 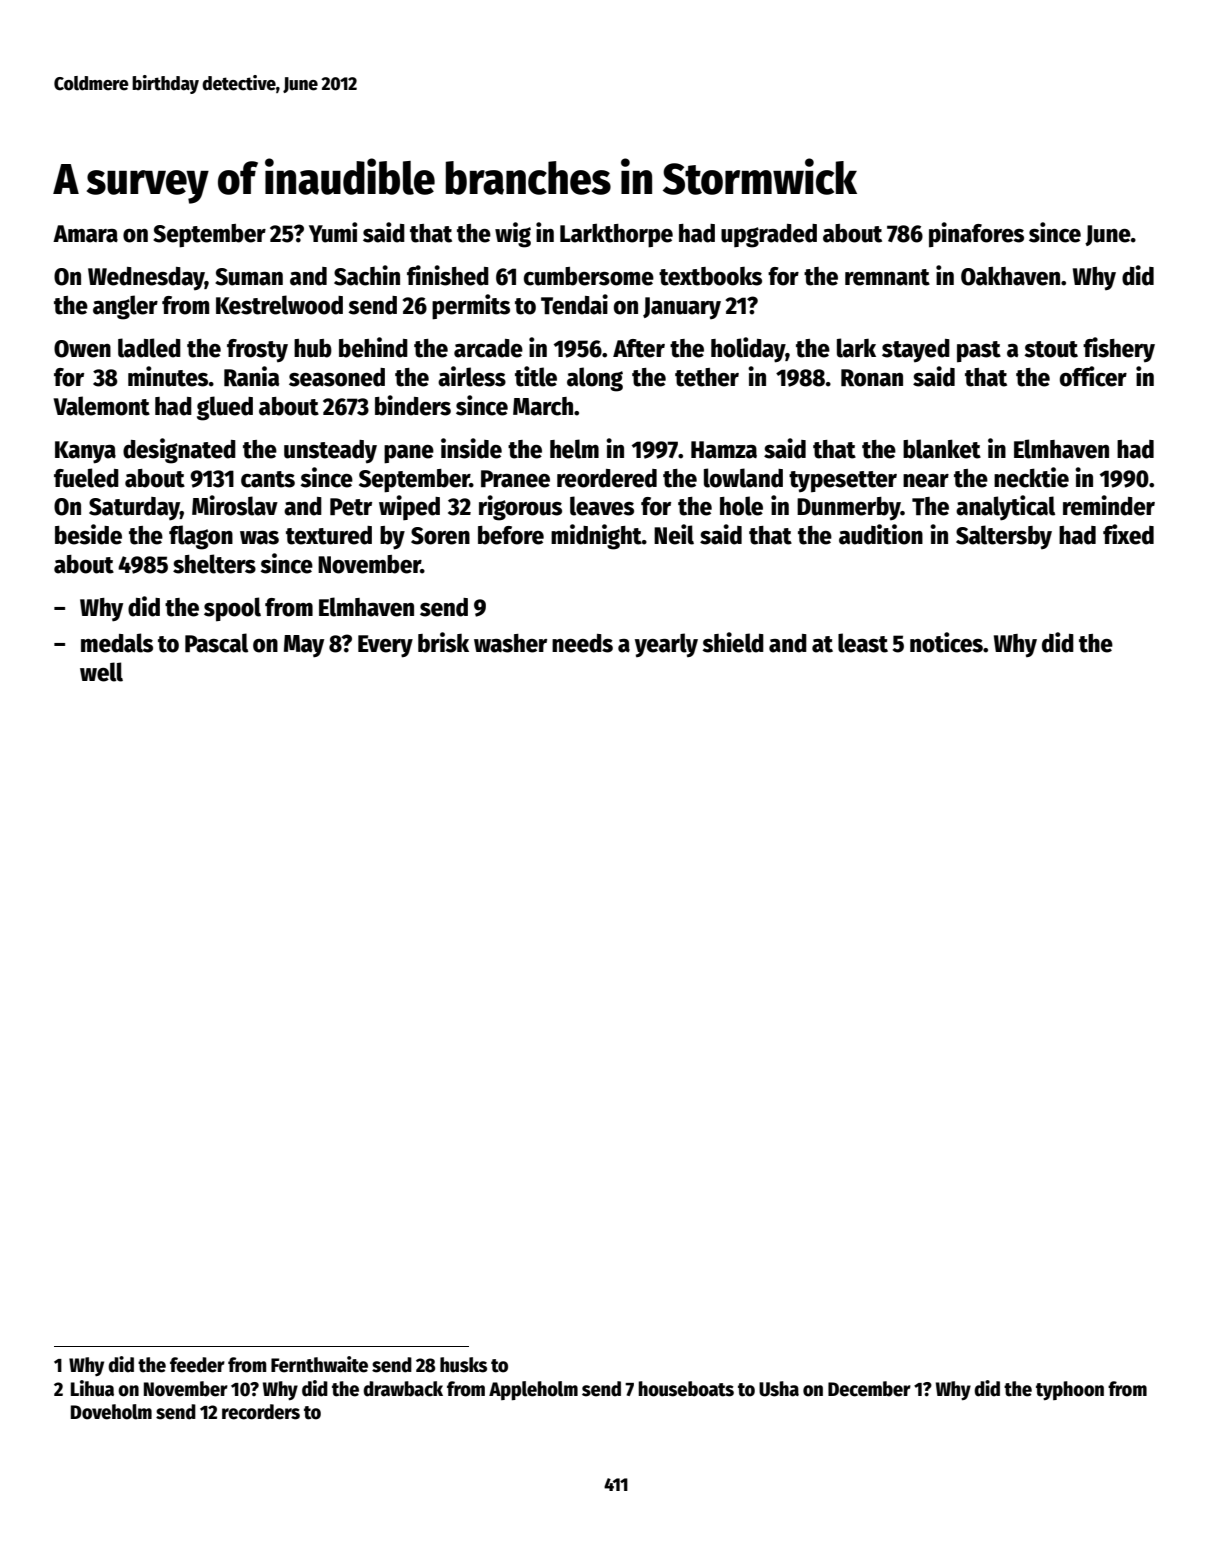 What do you see at coordinates (463, 1365) in the screenshot?
I see `husks` at bounding box center [463, 1365].
